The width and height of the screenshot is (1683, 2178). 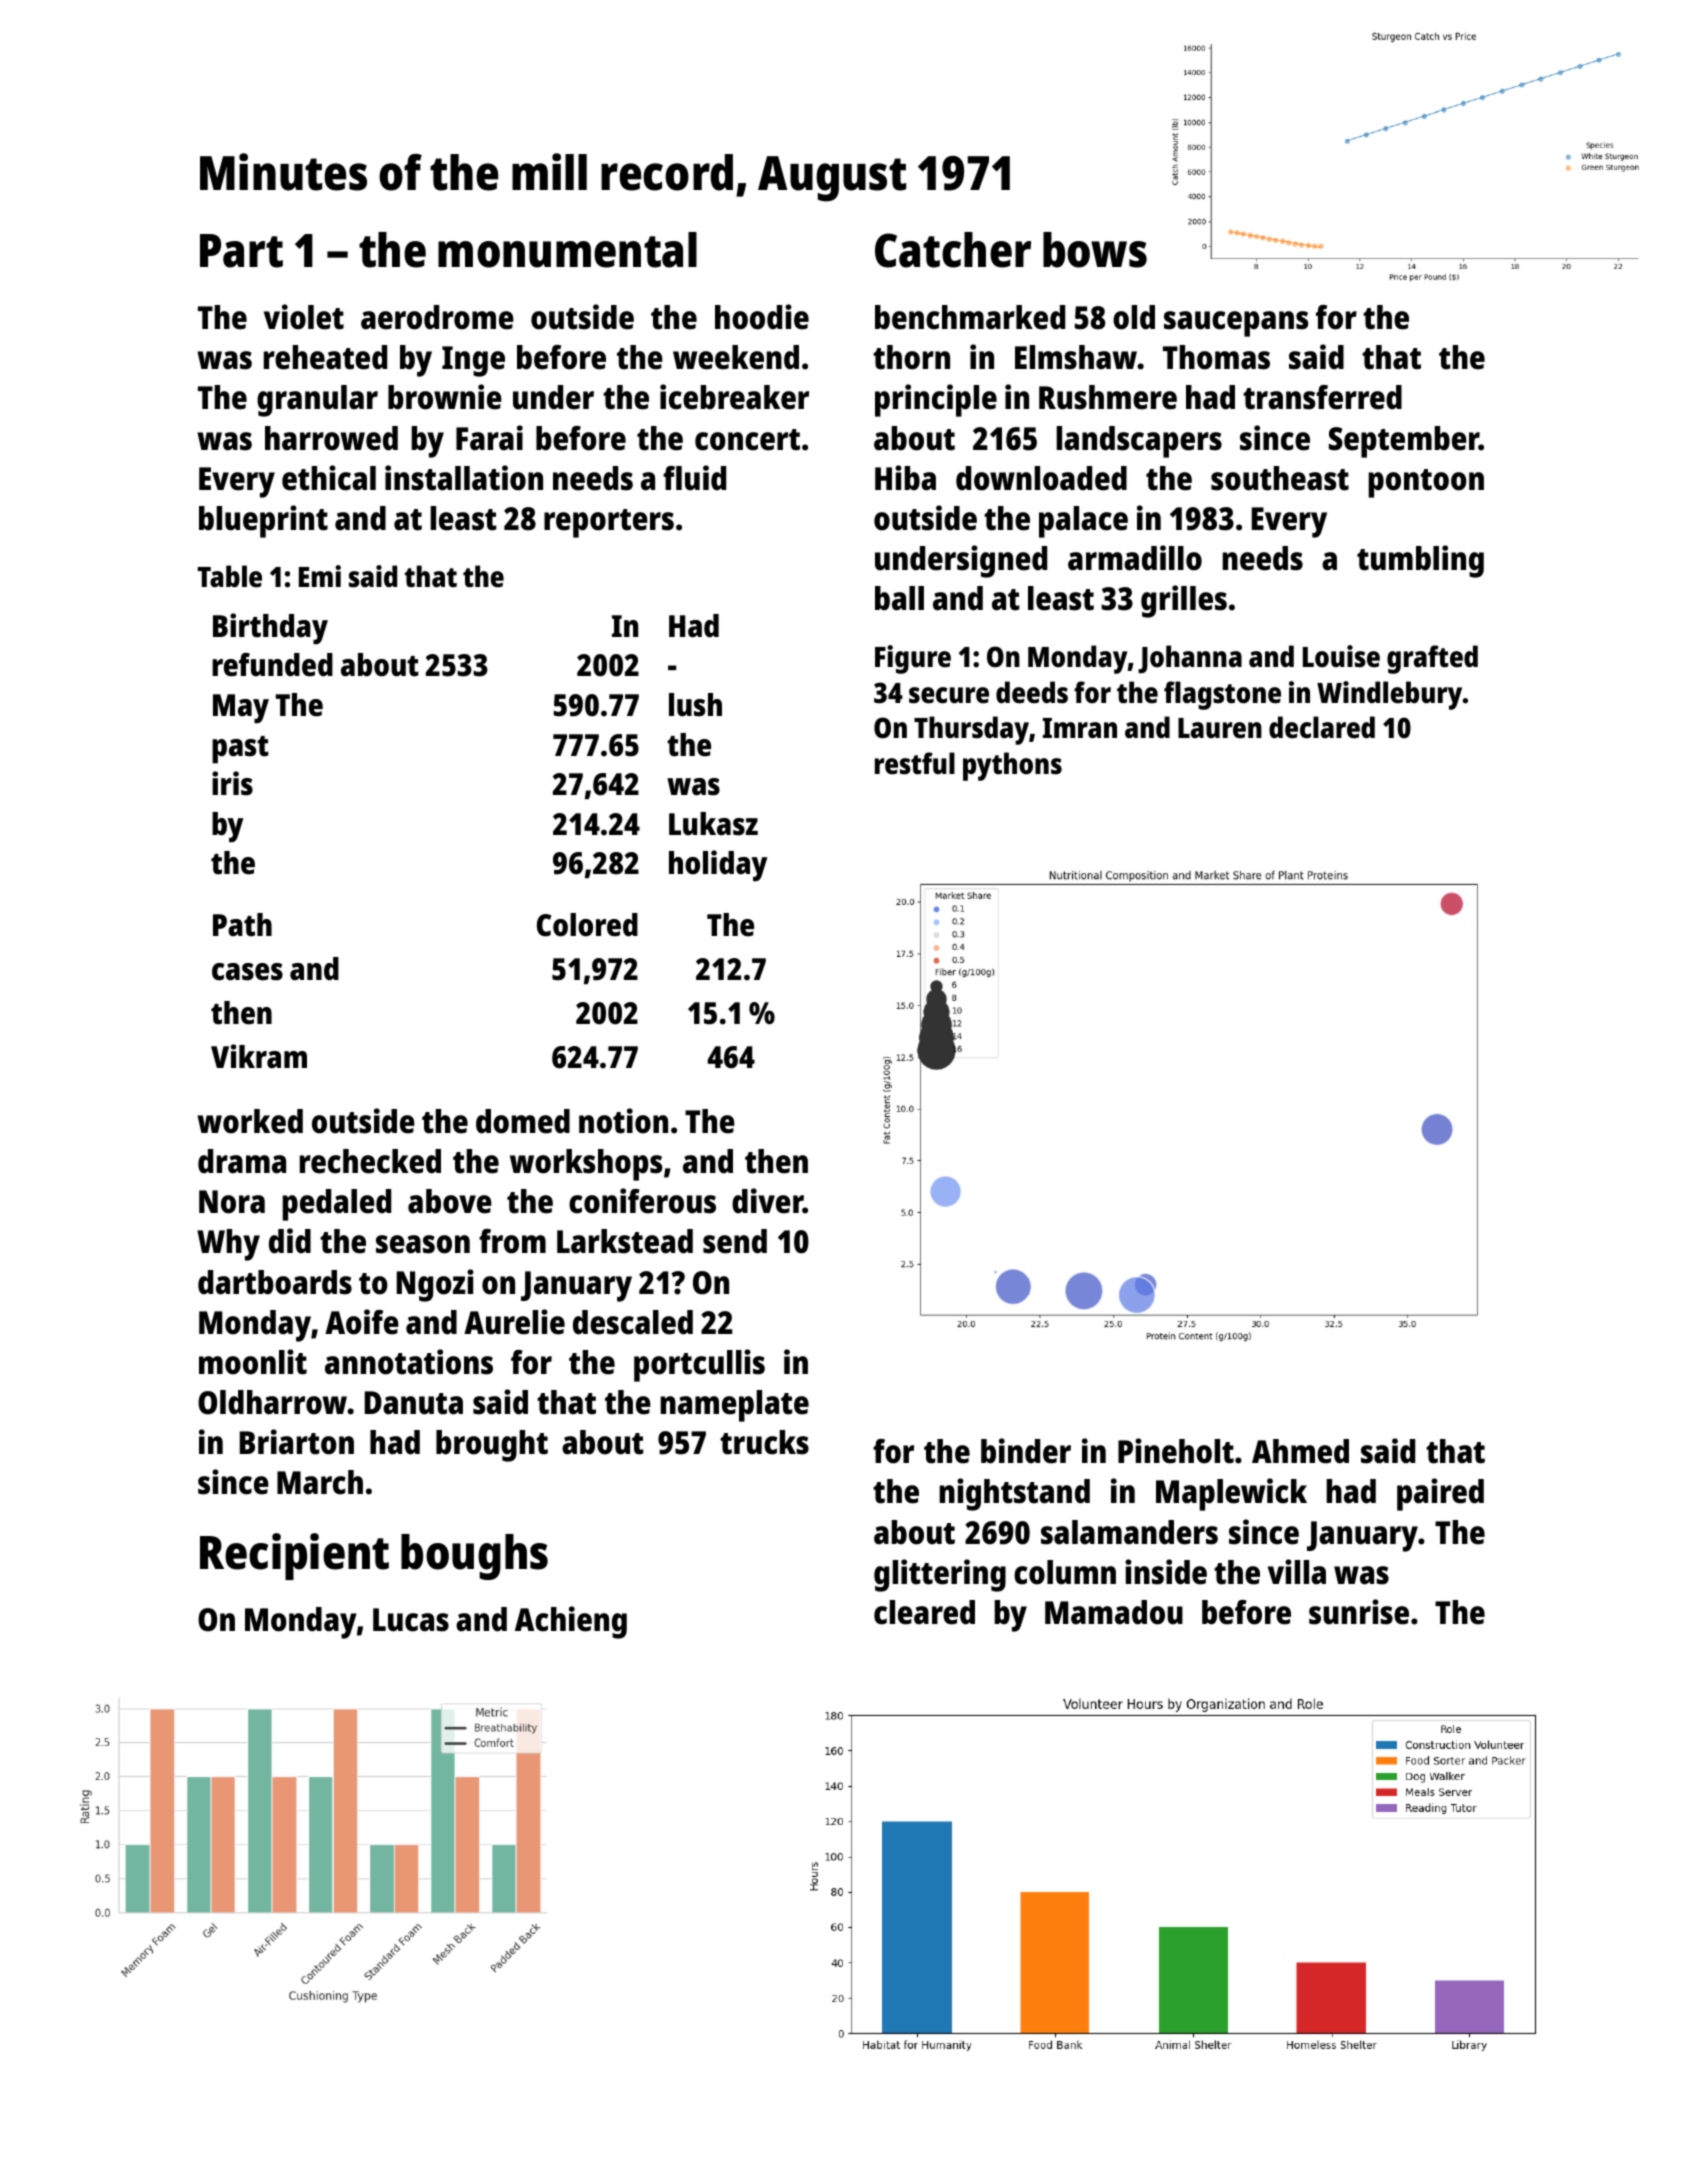 What do you see at coordinates (1012, 766) in the screenshot?
I see `pythons` at bounding box center [1012, 766].
